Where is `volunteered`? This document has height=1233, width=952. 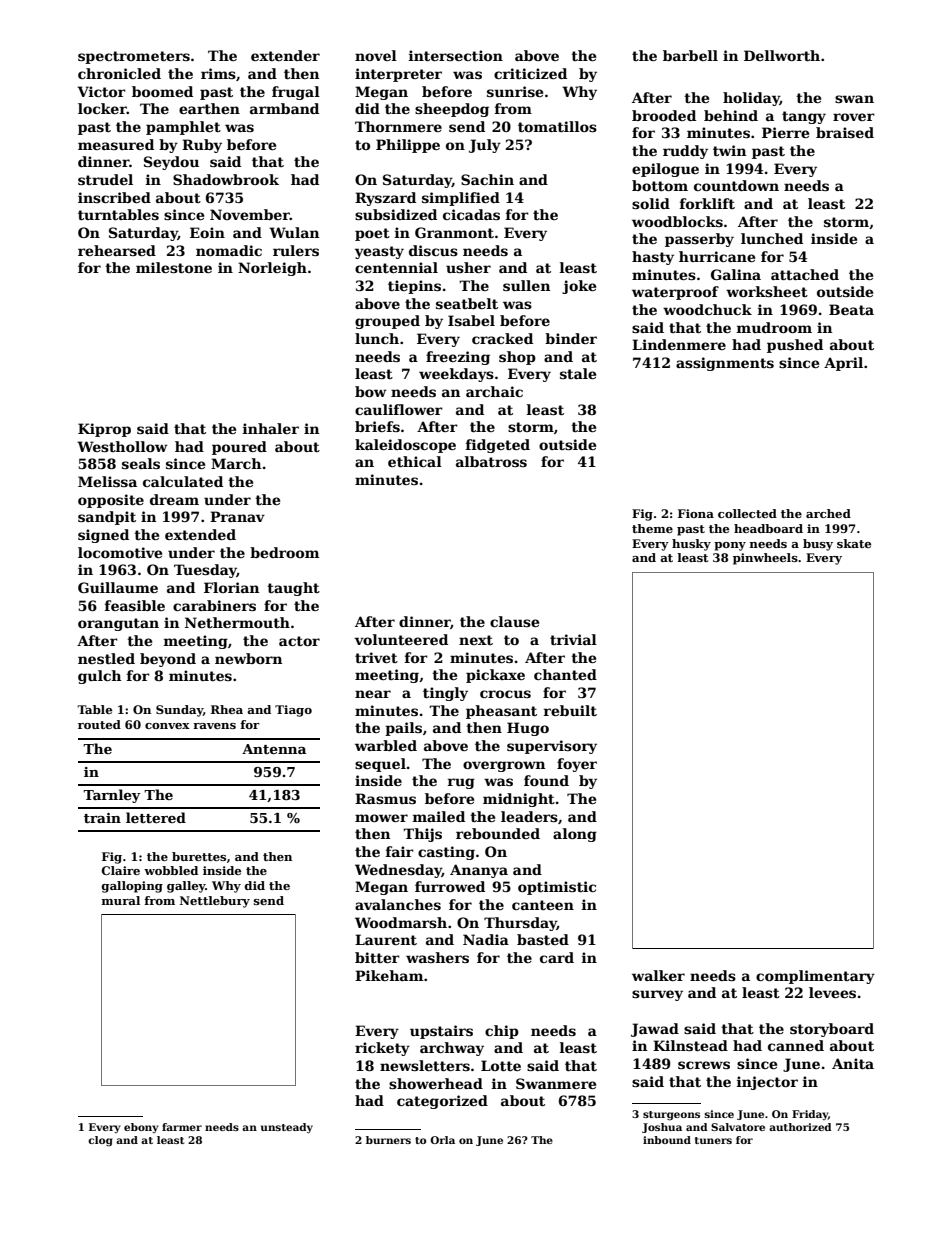
volunteered is located at coordinates (401, 639).
